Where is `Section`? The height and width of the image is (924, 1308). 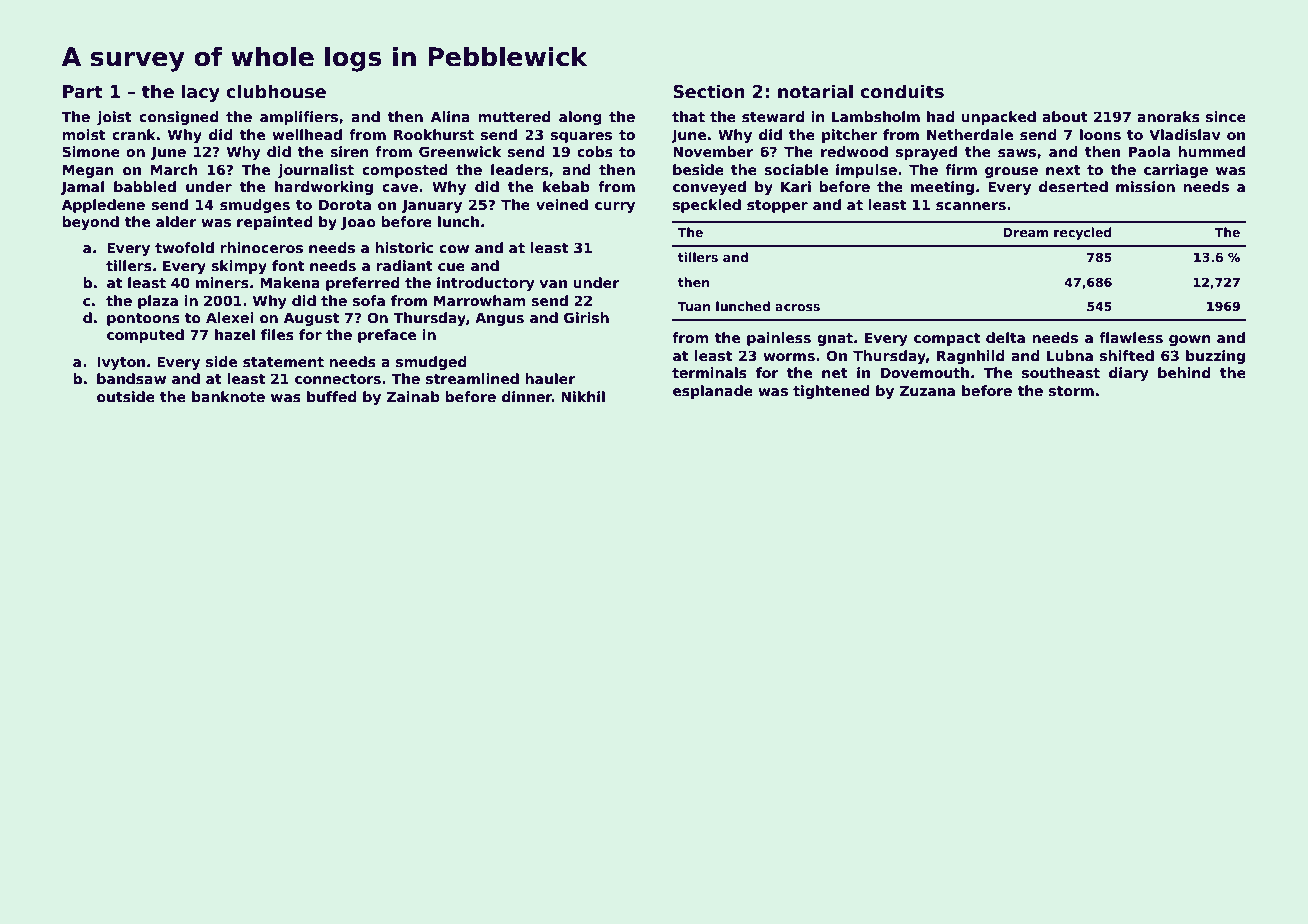
Section is located at coordinates (709, 91).
